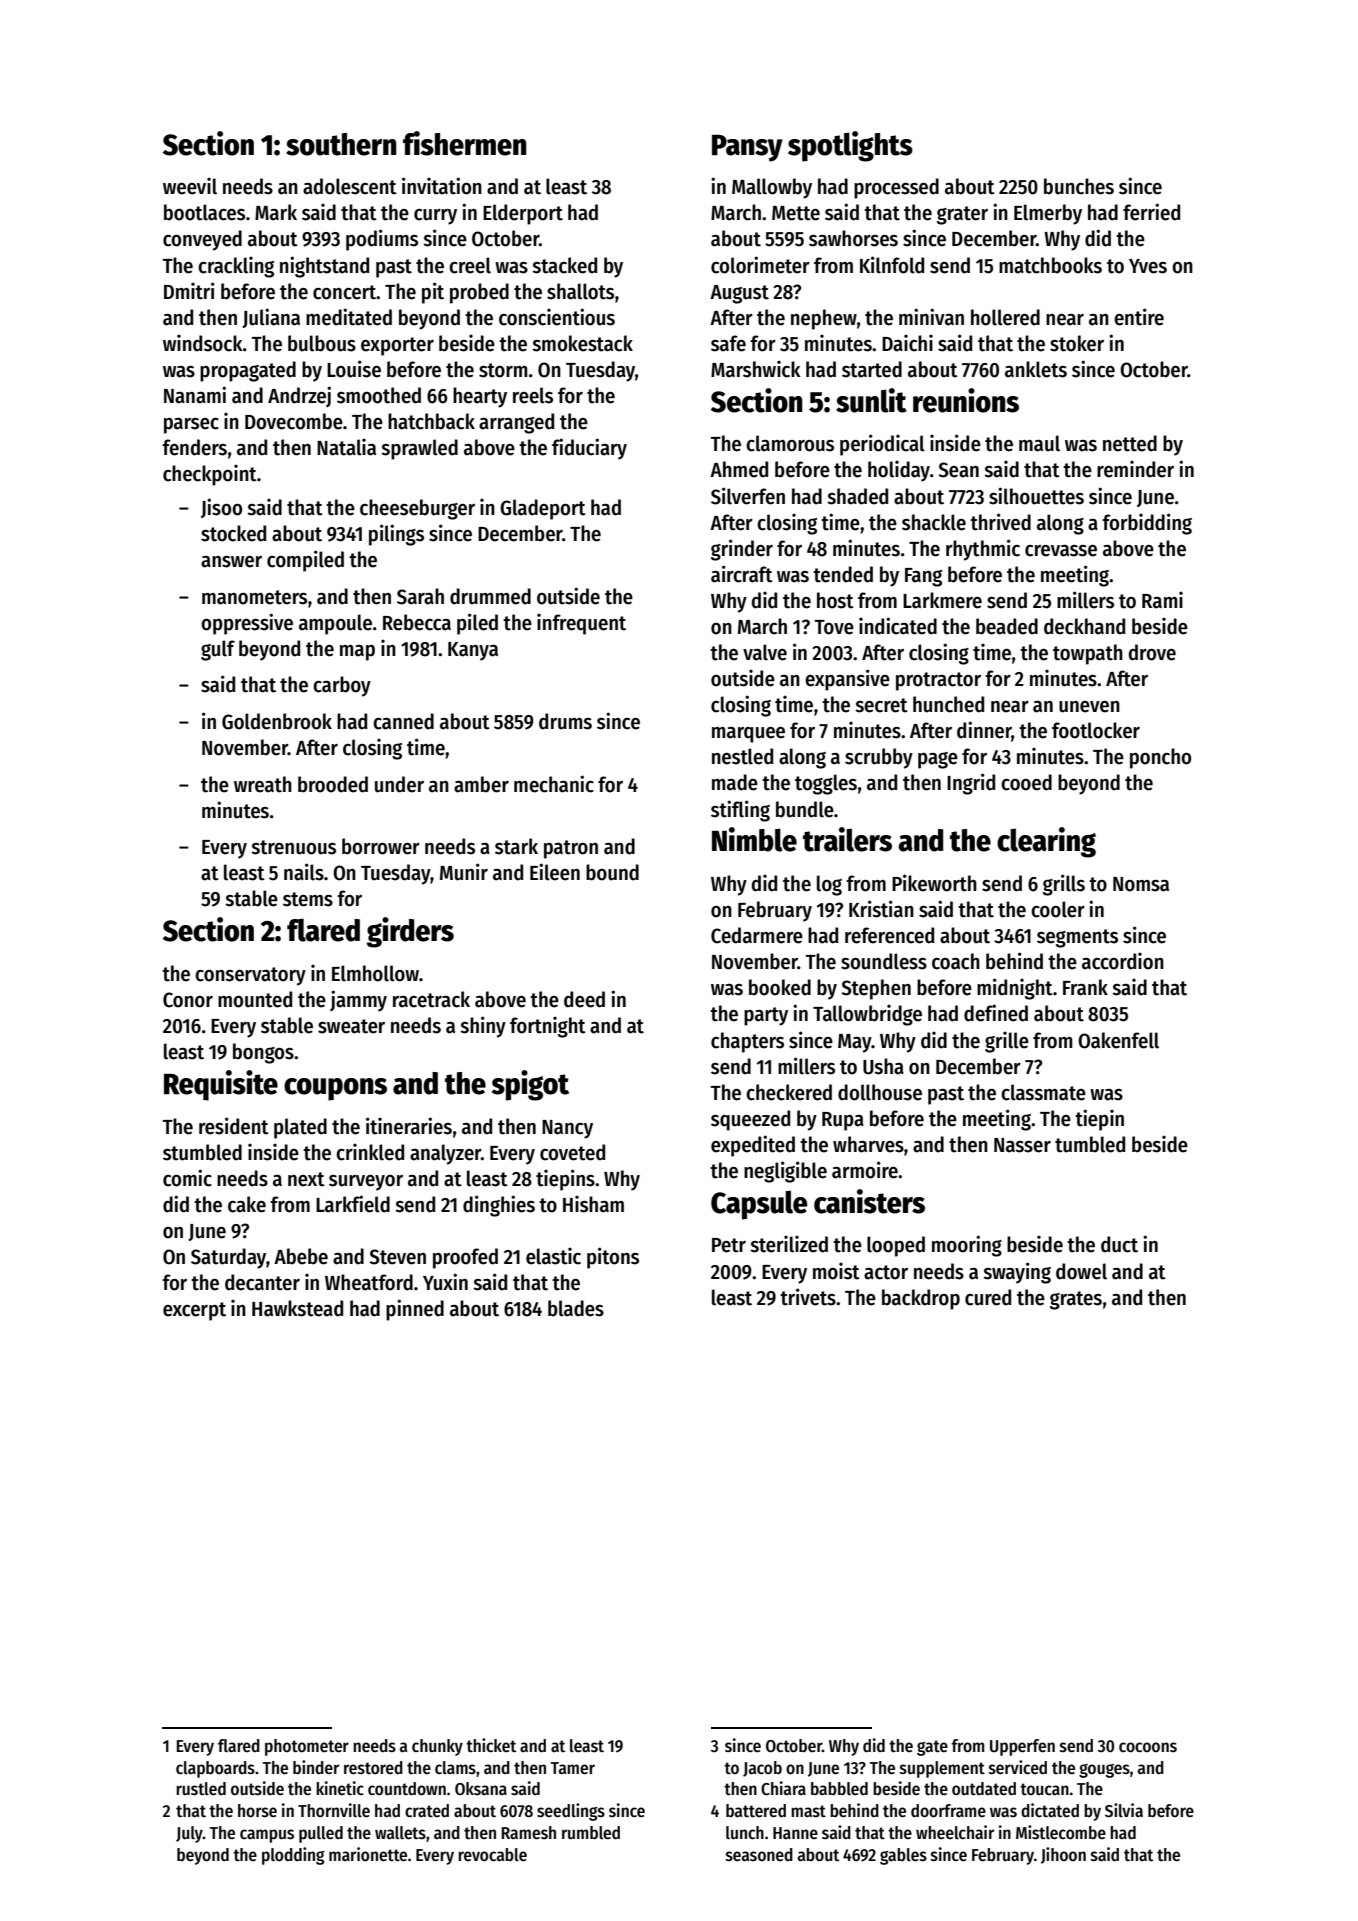 This page has height=1921, width=1358. Describe the element at coordinates (835, 600) in the page. I see `host` at that location.
